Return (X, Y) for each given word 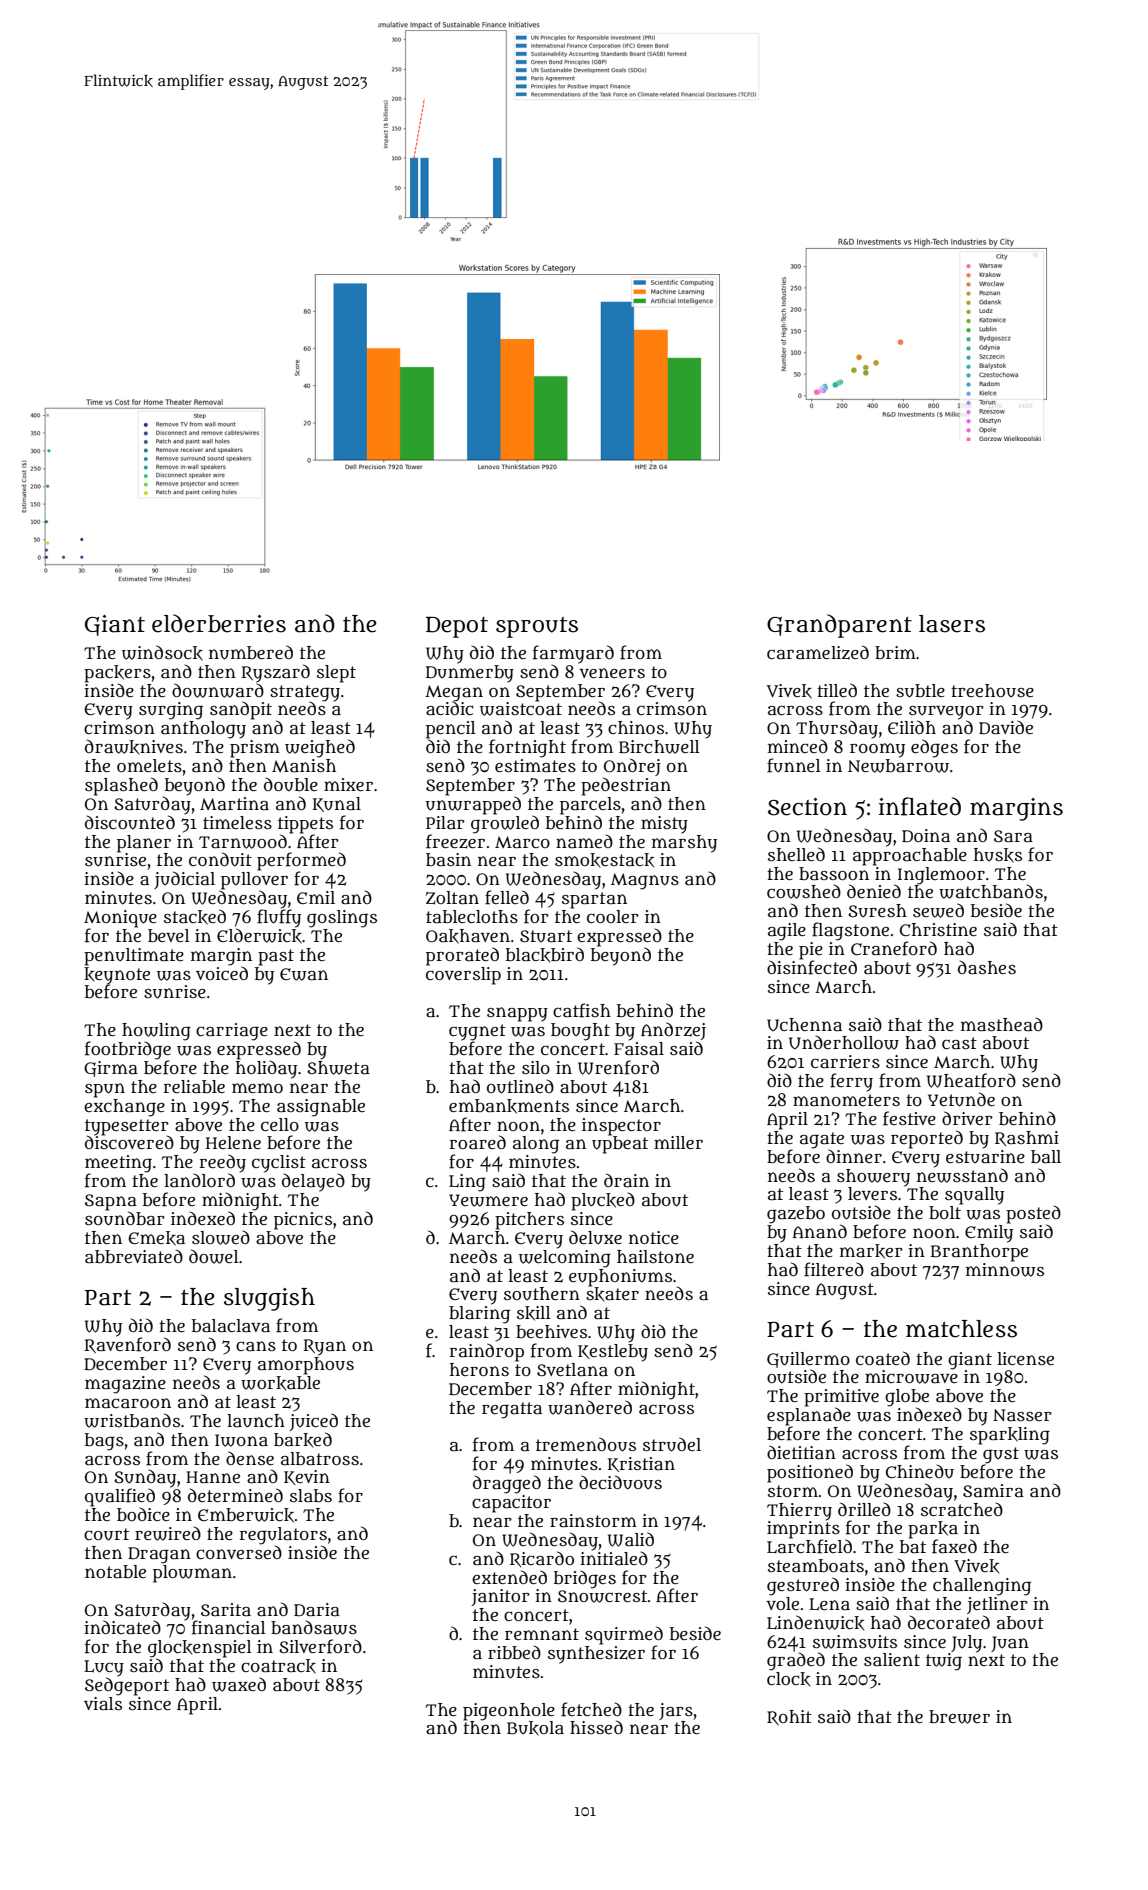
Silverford (320, 1646)
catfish (582, 1010)
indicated (122, 1627)
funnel (794, 765)
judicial (184, 880)
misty (664, 825)
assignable (321, 1108)
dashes (987, 967)
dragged (507, 1484)
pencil (451, 730)
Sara (1013, 836)
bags (104, 1442)
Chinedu (920, 1471)
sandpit (241, 710)
